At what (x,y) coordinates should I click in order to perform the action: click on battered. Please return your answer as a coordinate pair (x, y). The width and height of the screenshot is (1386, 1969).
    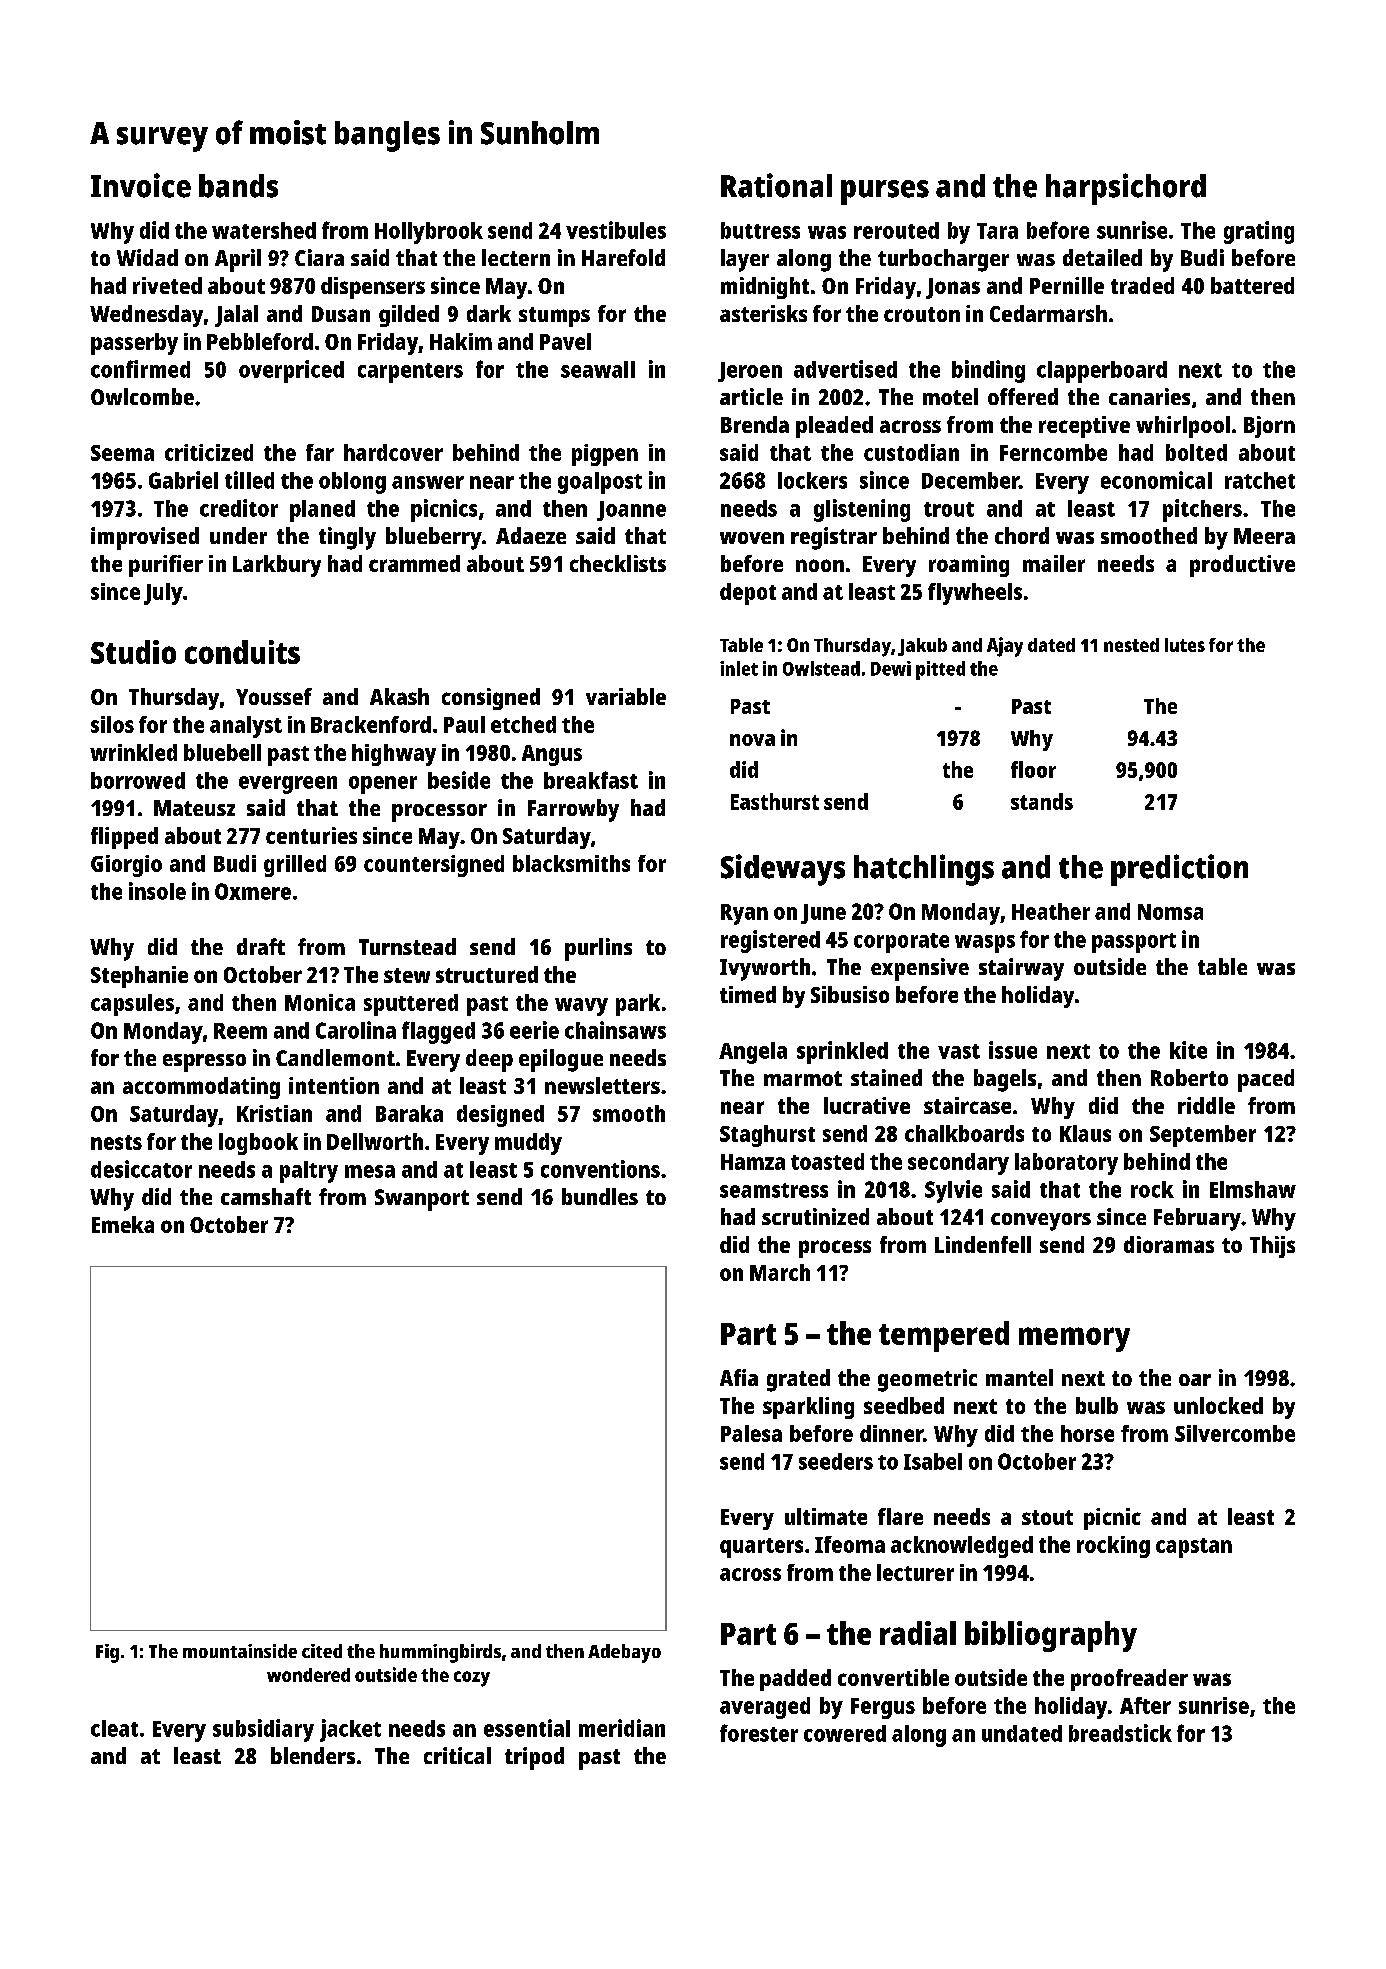
    Looking at the image, I should click on (1252, 285).
